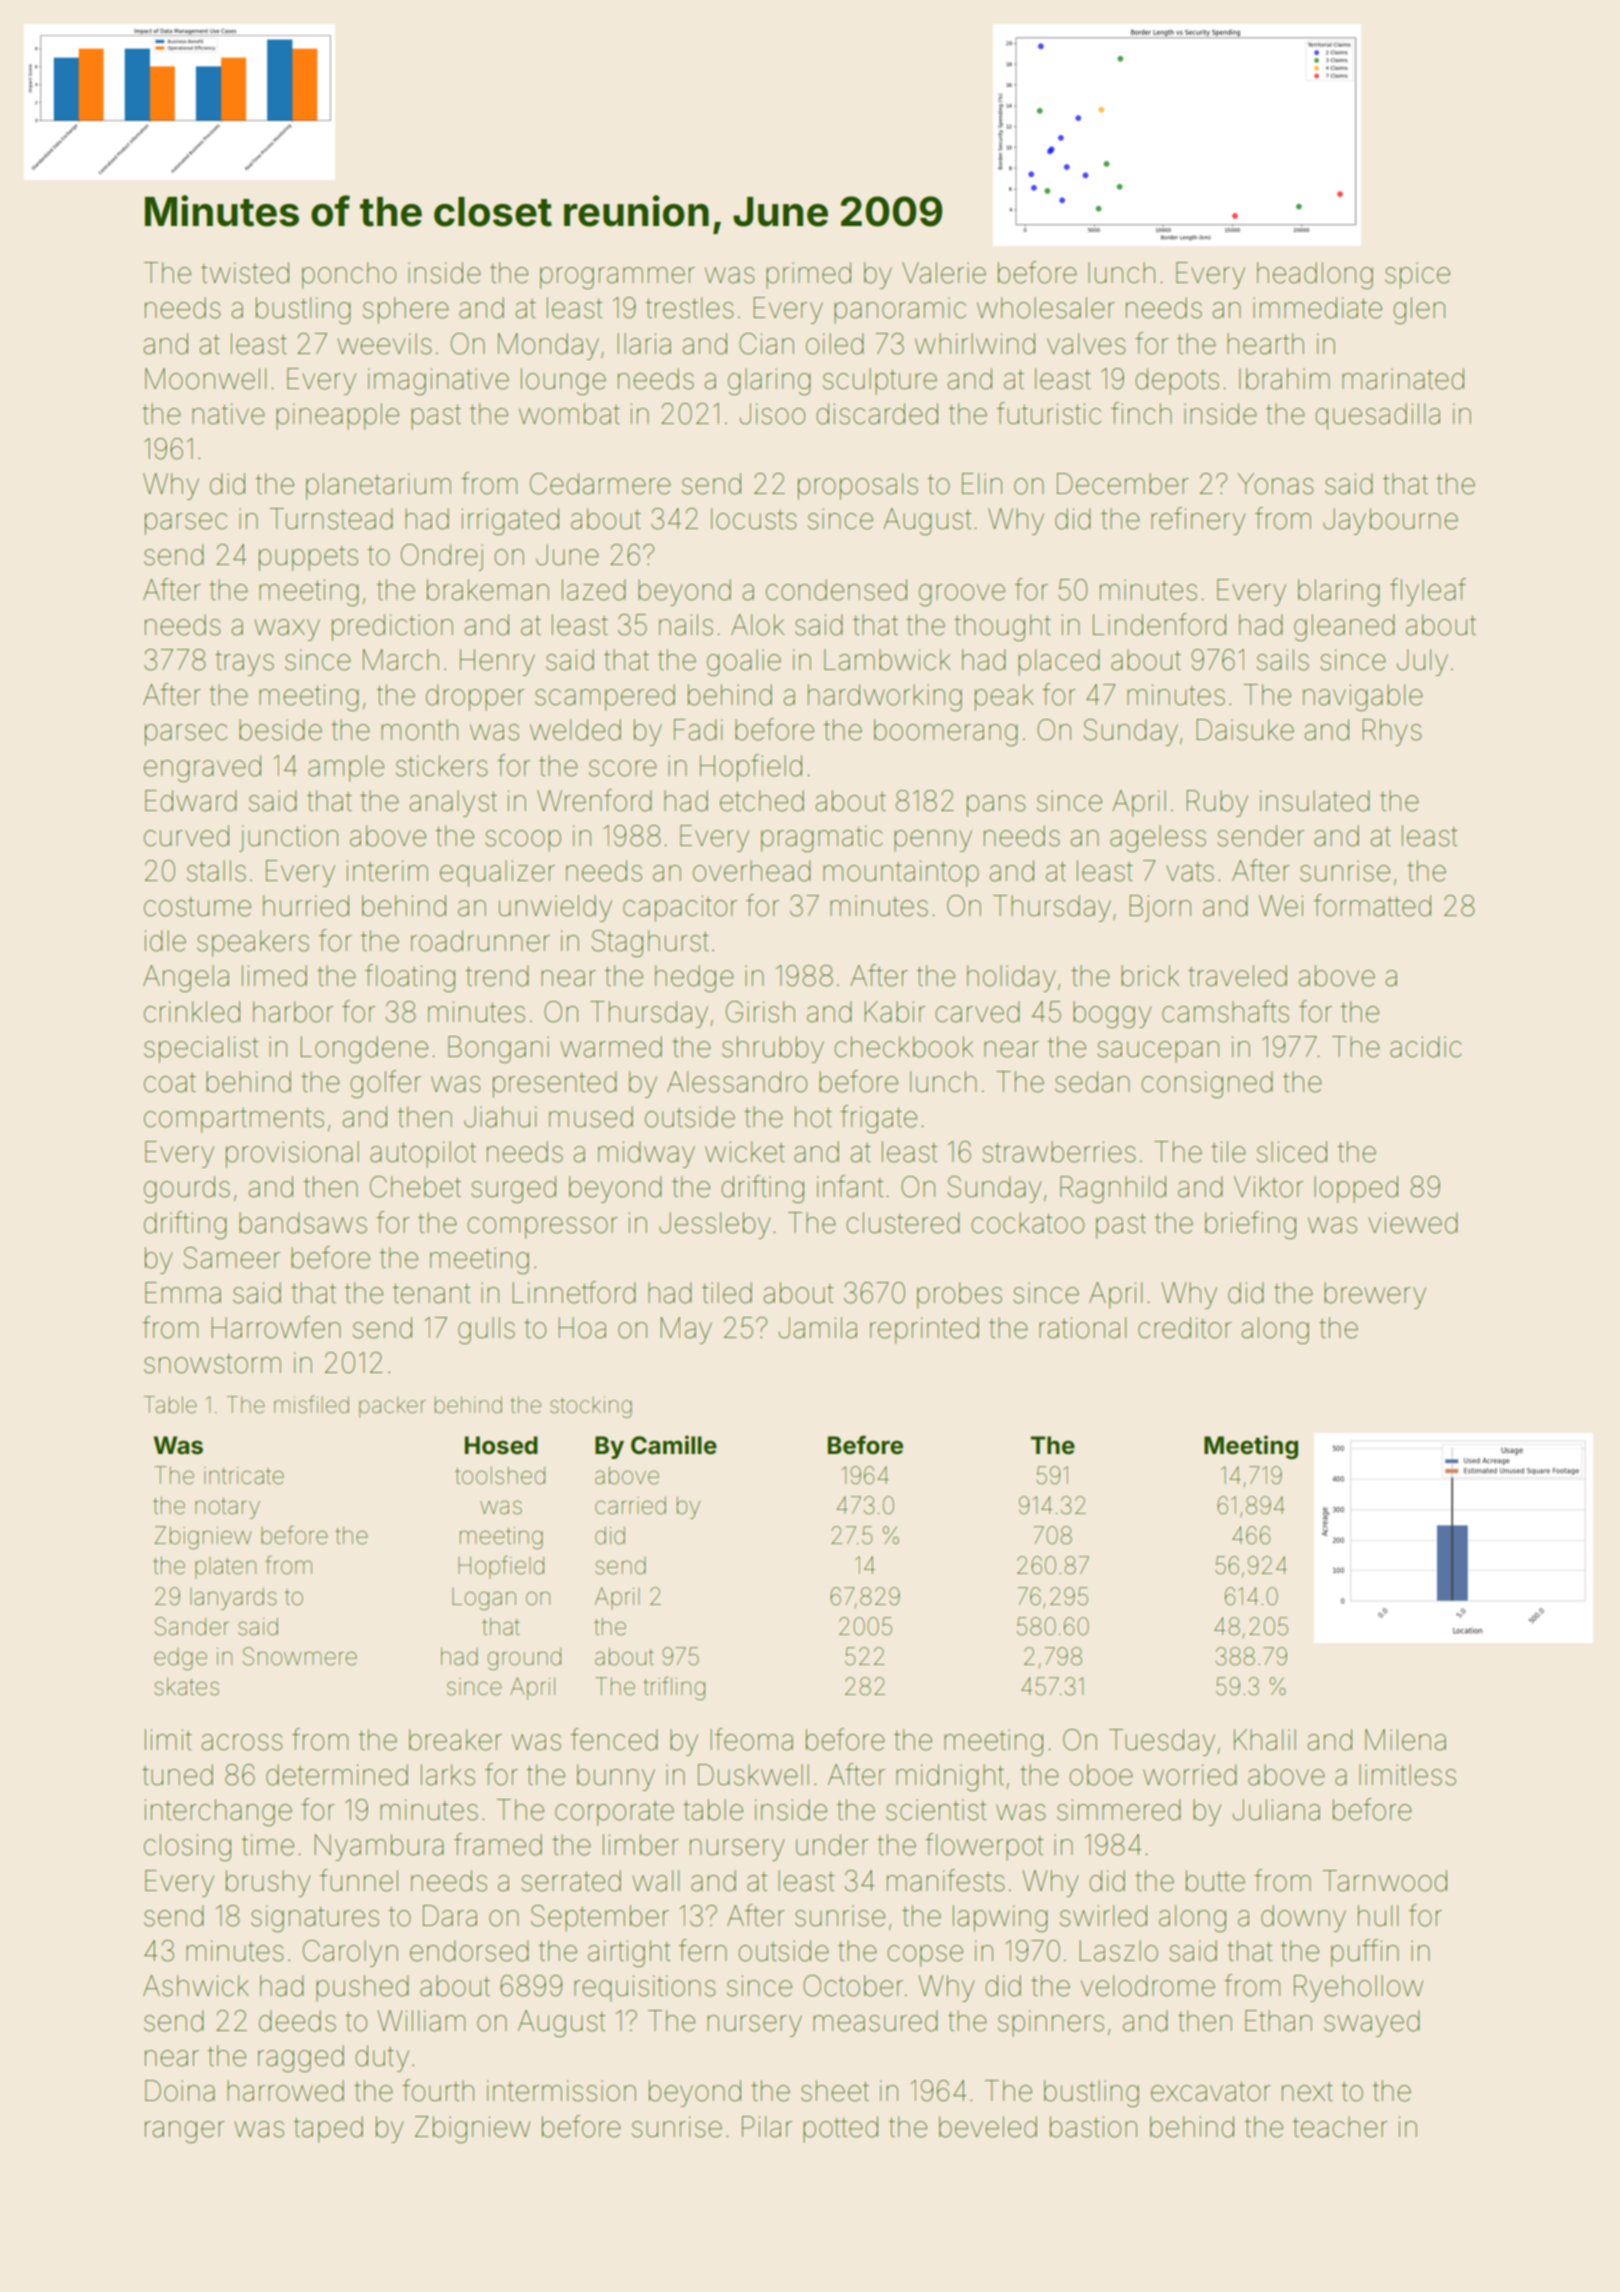 This document has height=2292, width=1620. What do you see at coordinates (1190, 1775) in the document?
I see `worried` at bounding box center [1190, 1775].
